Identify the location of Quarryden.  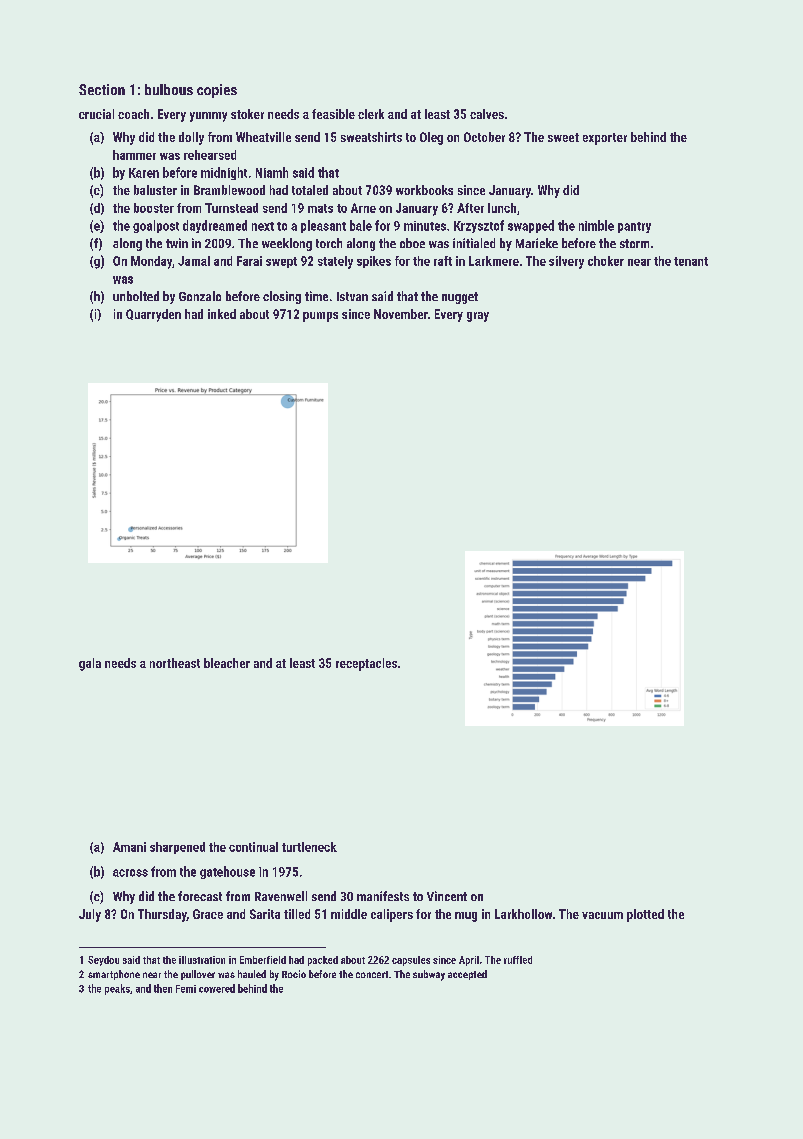
(153, 315).
